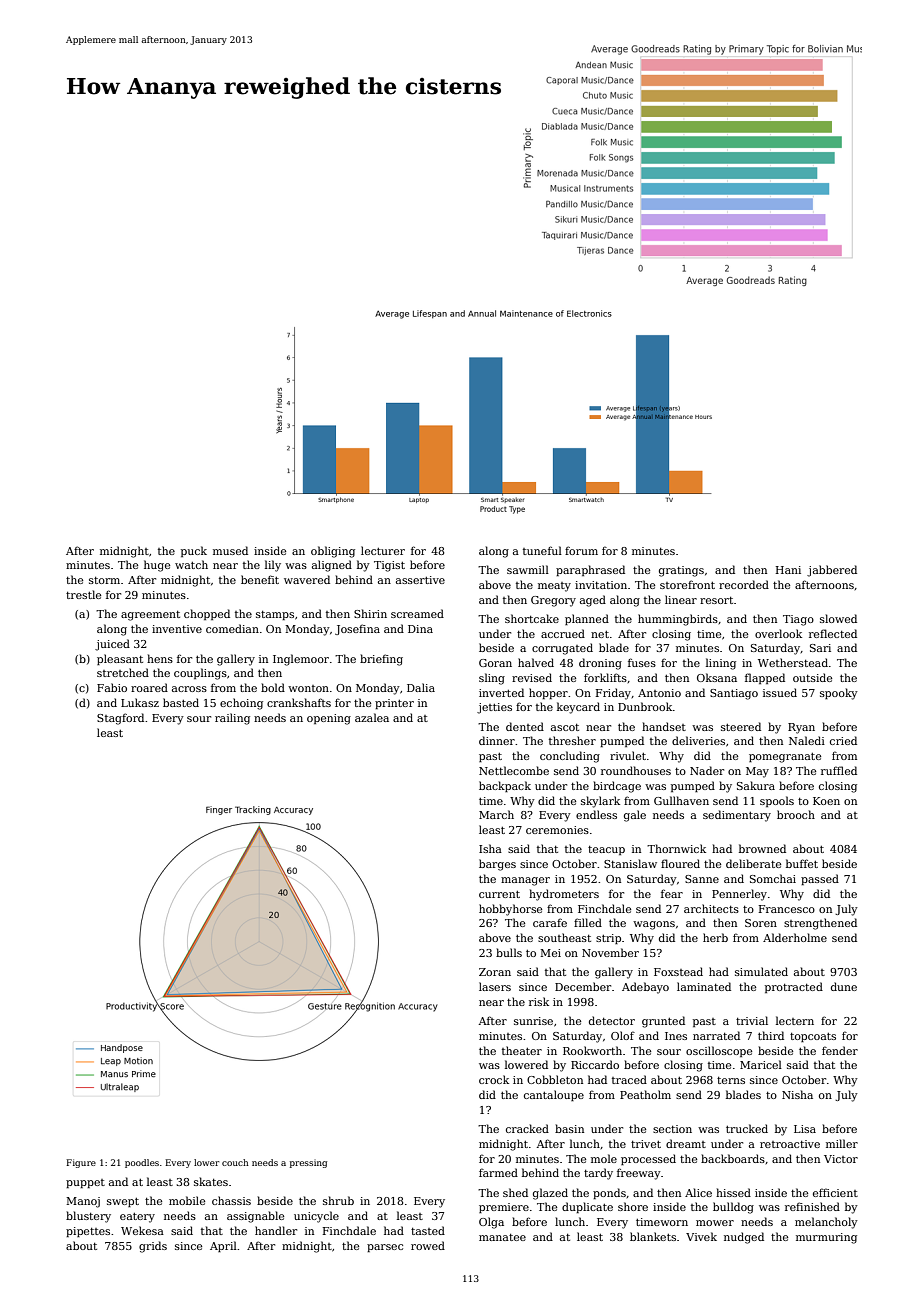  Describe the element at coordinates (104, 580) in the screenshot. I see `storm` at that location.
